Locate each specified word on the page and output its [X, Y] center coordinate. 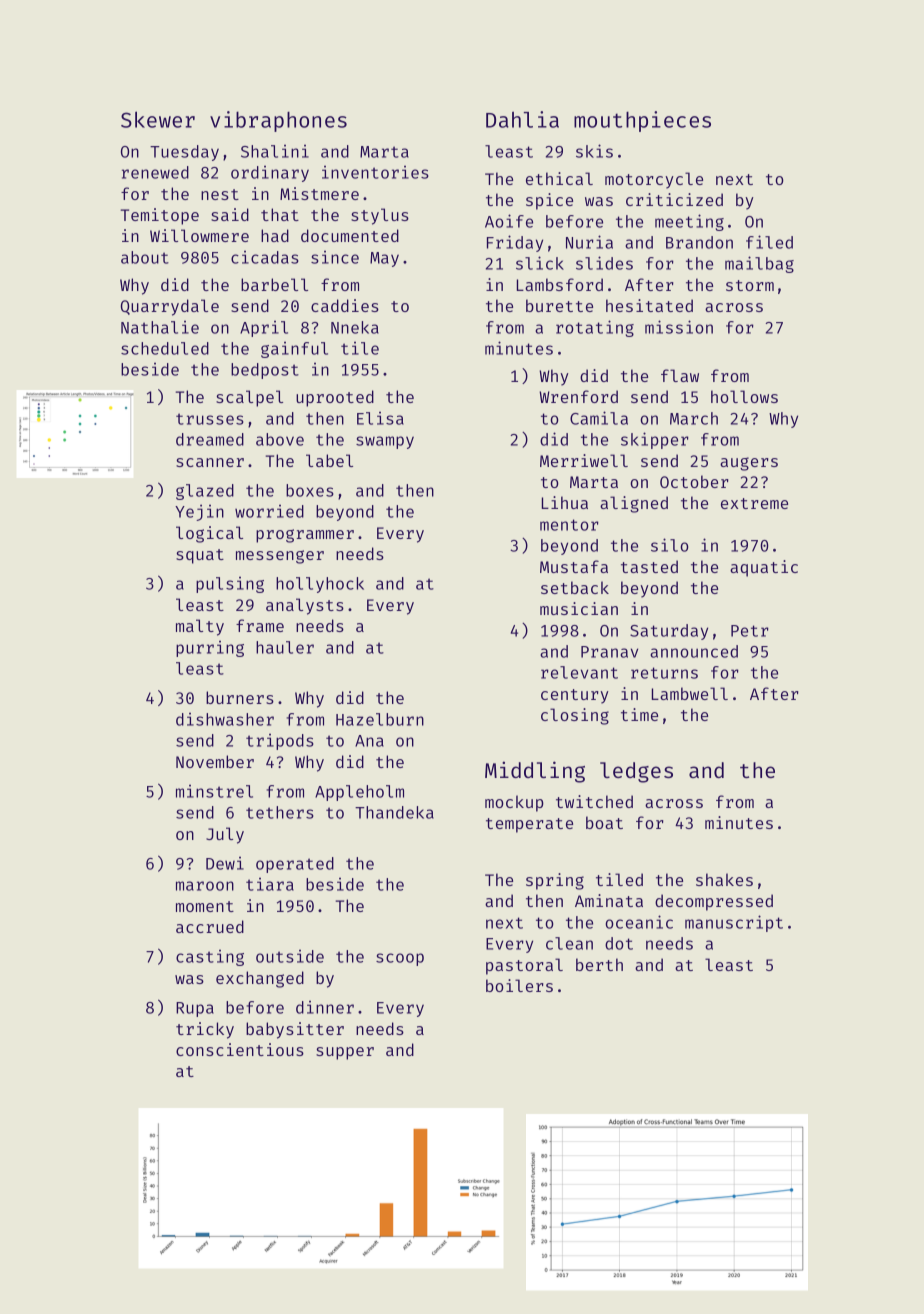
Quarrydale [170, 307]
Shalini [275, 151]
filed [769, 242]
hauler [285, 647]
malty [200, 627]
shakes [724, 879]
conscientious [240, 1049]
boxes [310, 490]
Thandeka [394, 812]
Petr [750, 631]
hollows [744, 396]
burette [559, 305]
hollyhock [320, 585]
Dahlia [522, 119]
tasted [649, 566]
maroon [205, 886]
